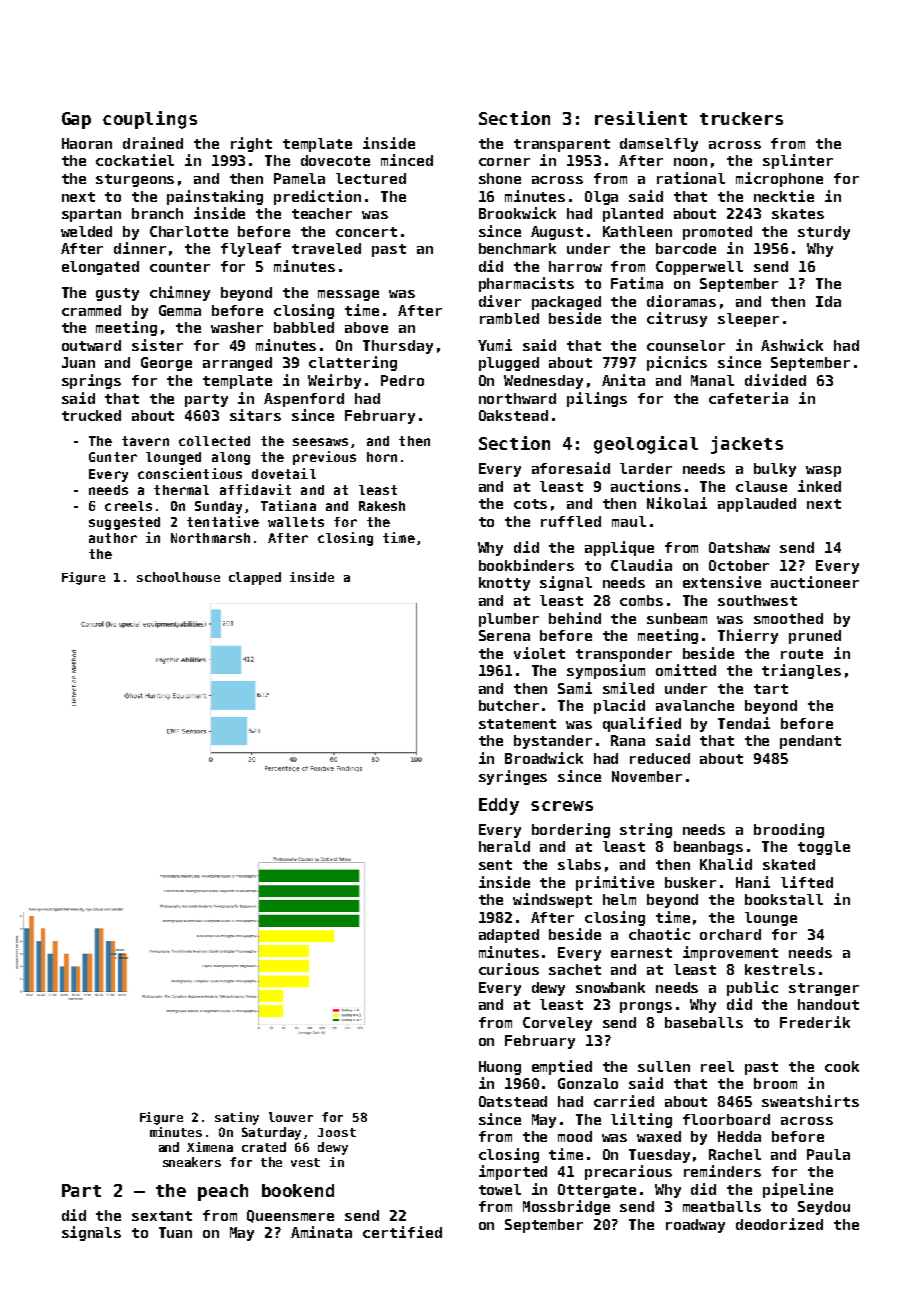 The image size is (924, 1308). Describe the element at coordinates (619, 548) in the image. I see `applique` at that location.
